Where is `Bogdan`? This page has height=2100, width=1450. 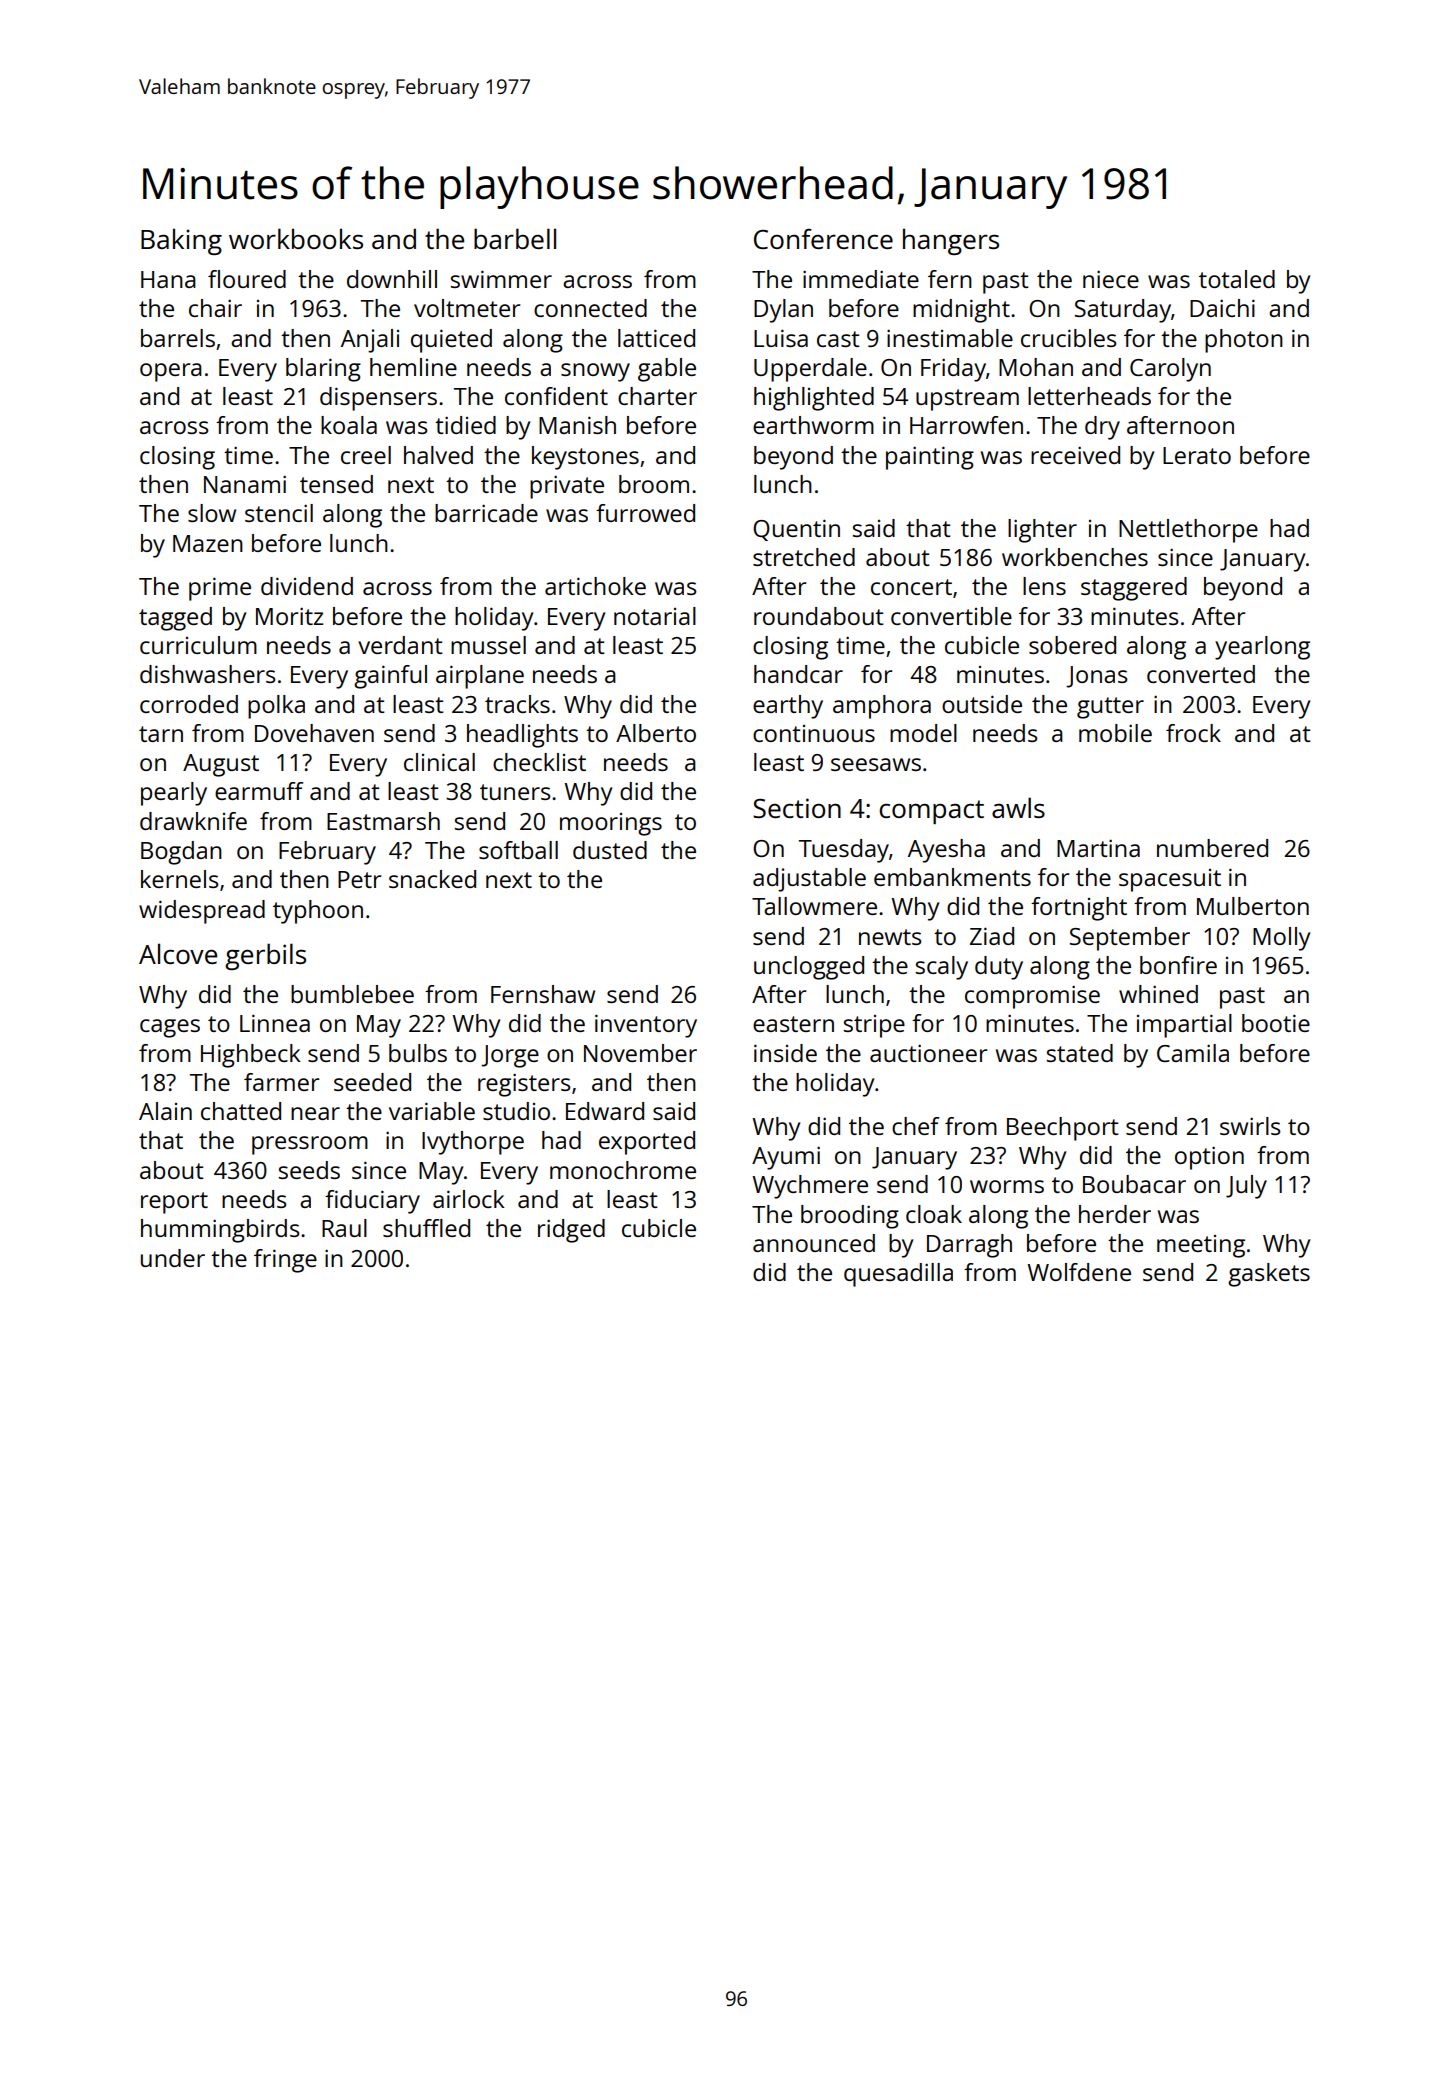
Bogdan is located at coordinates (181, 853).
